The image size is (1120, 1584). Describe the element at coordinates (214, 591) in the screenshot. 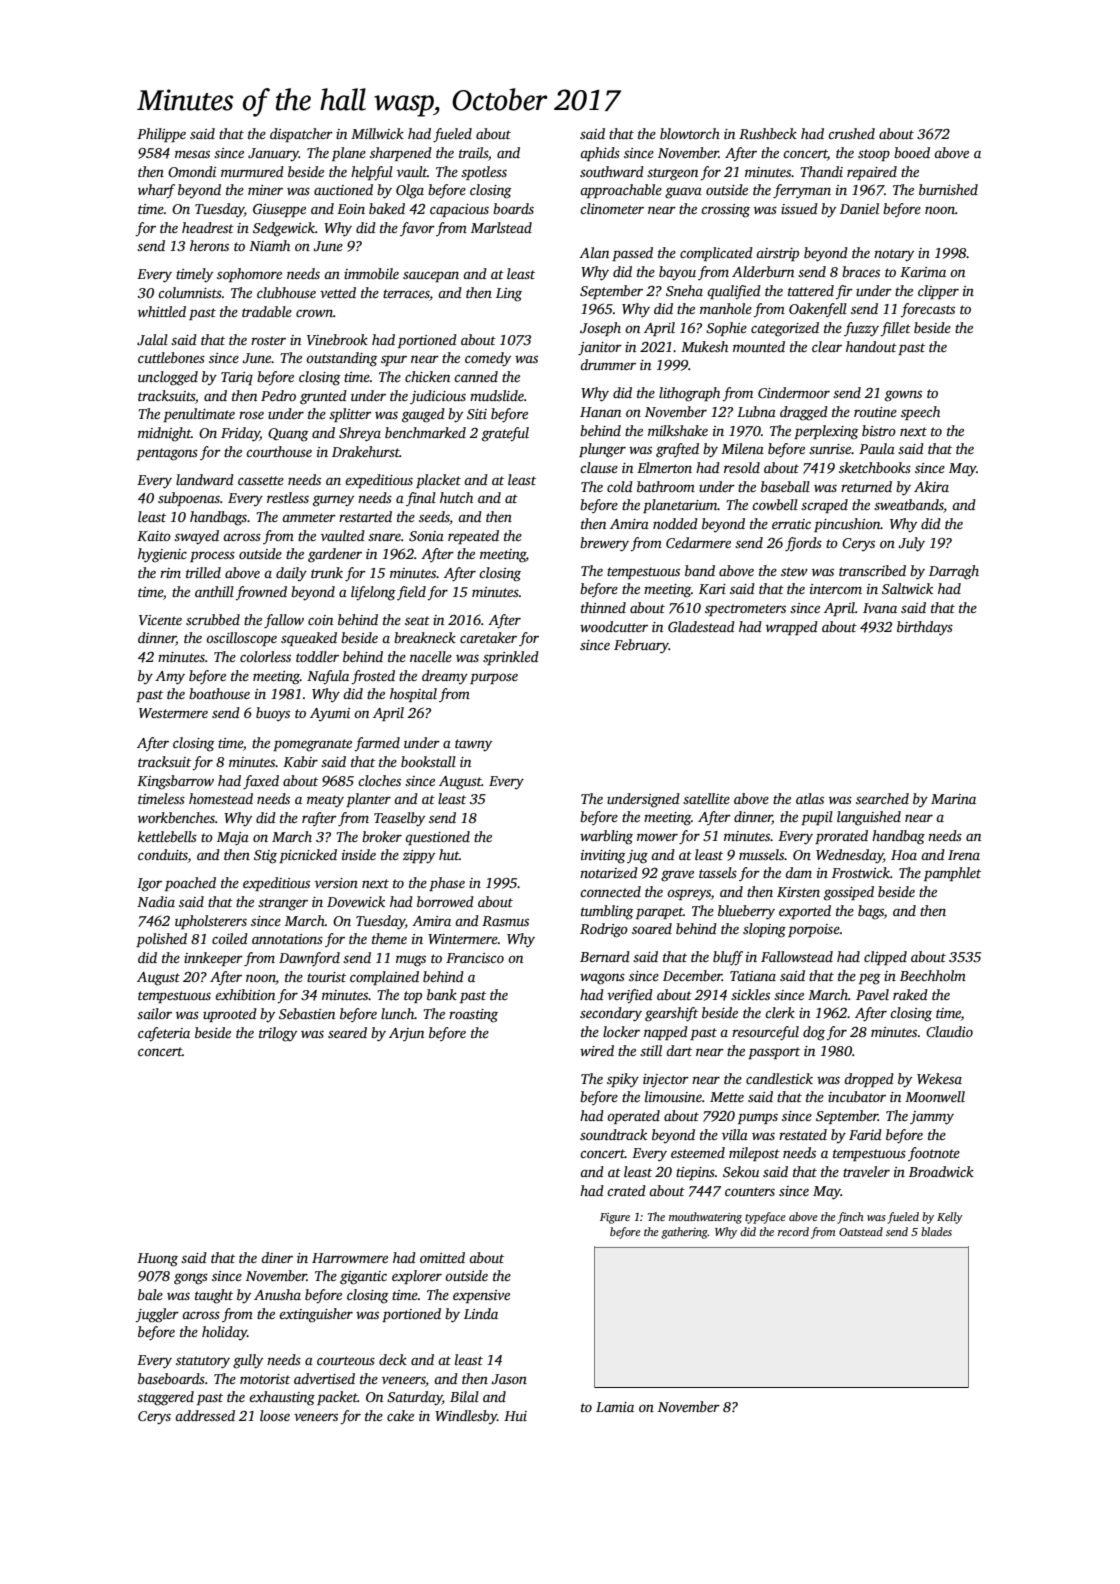

I see `anthill` at that location.
